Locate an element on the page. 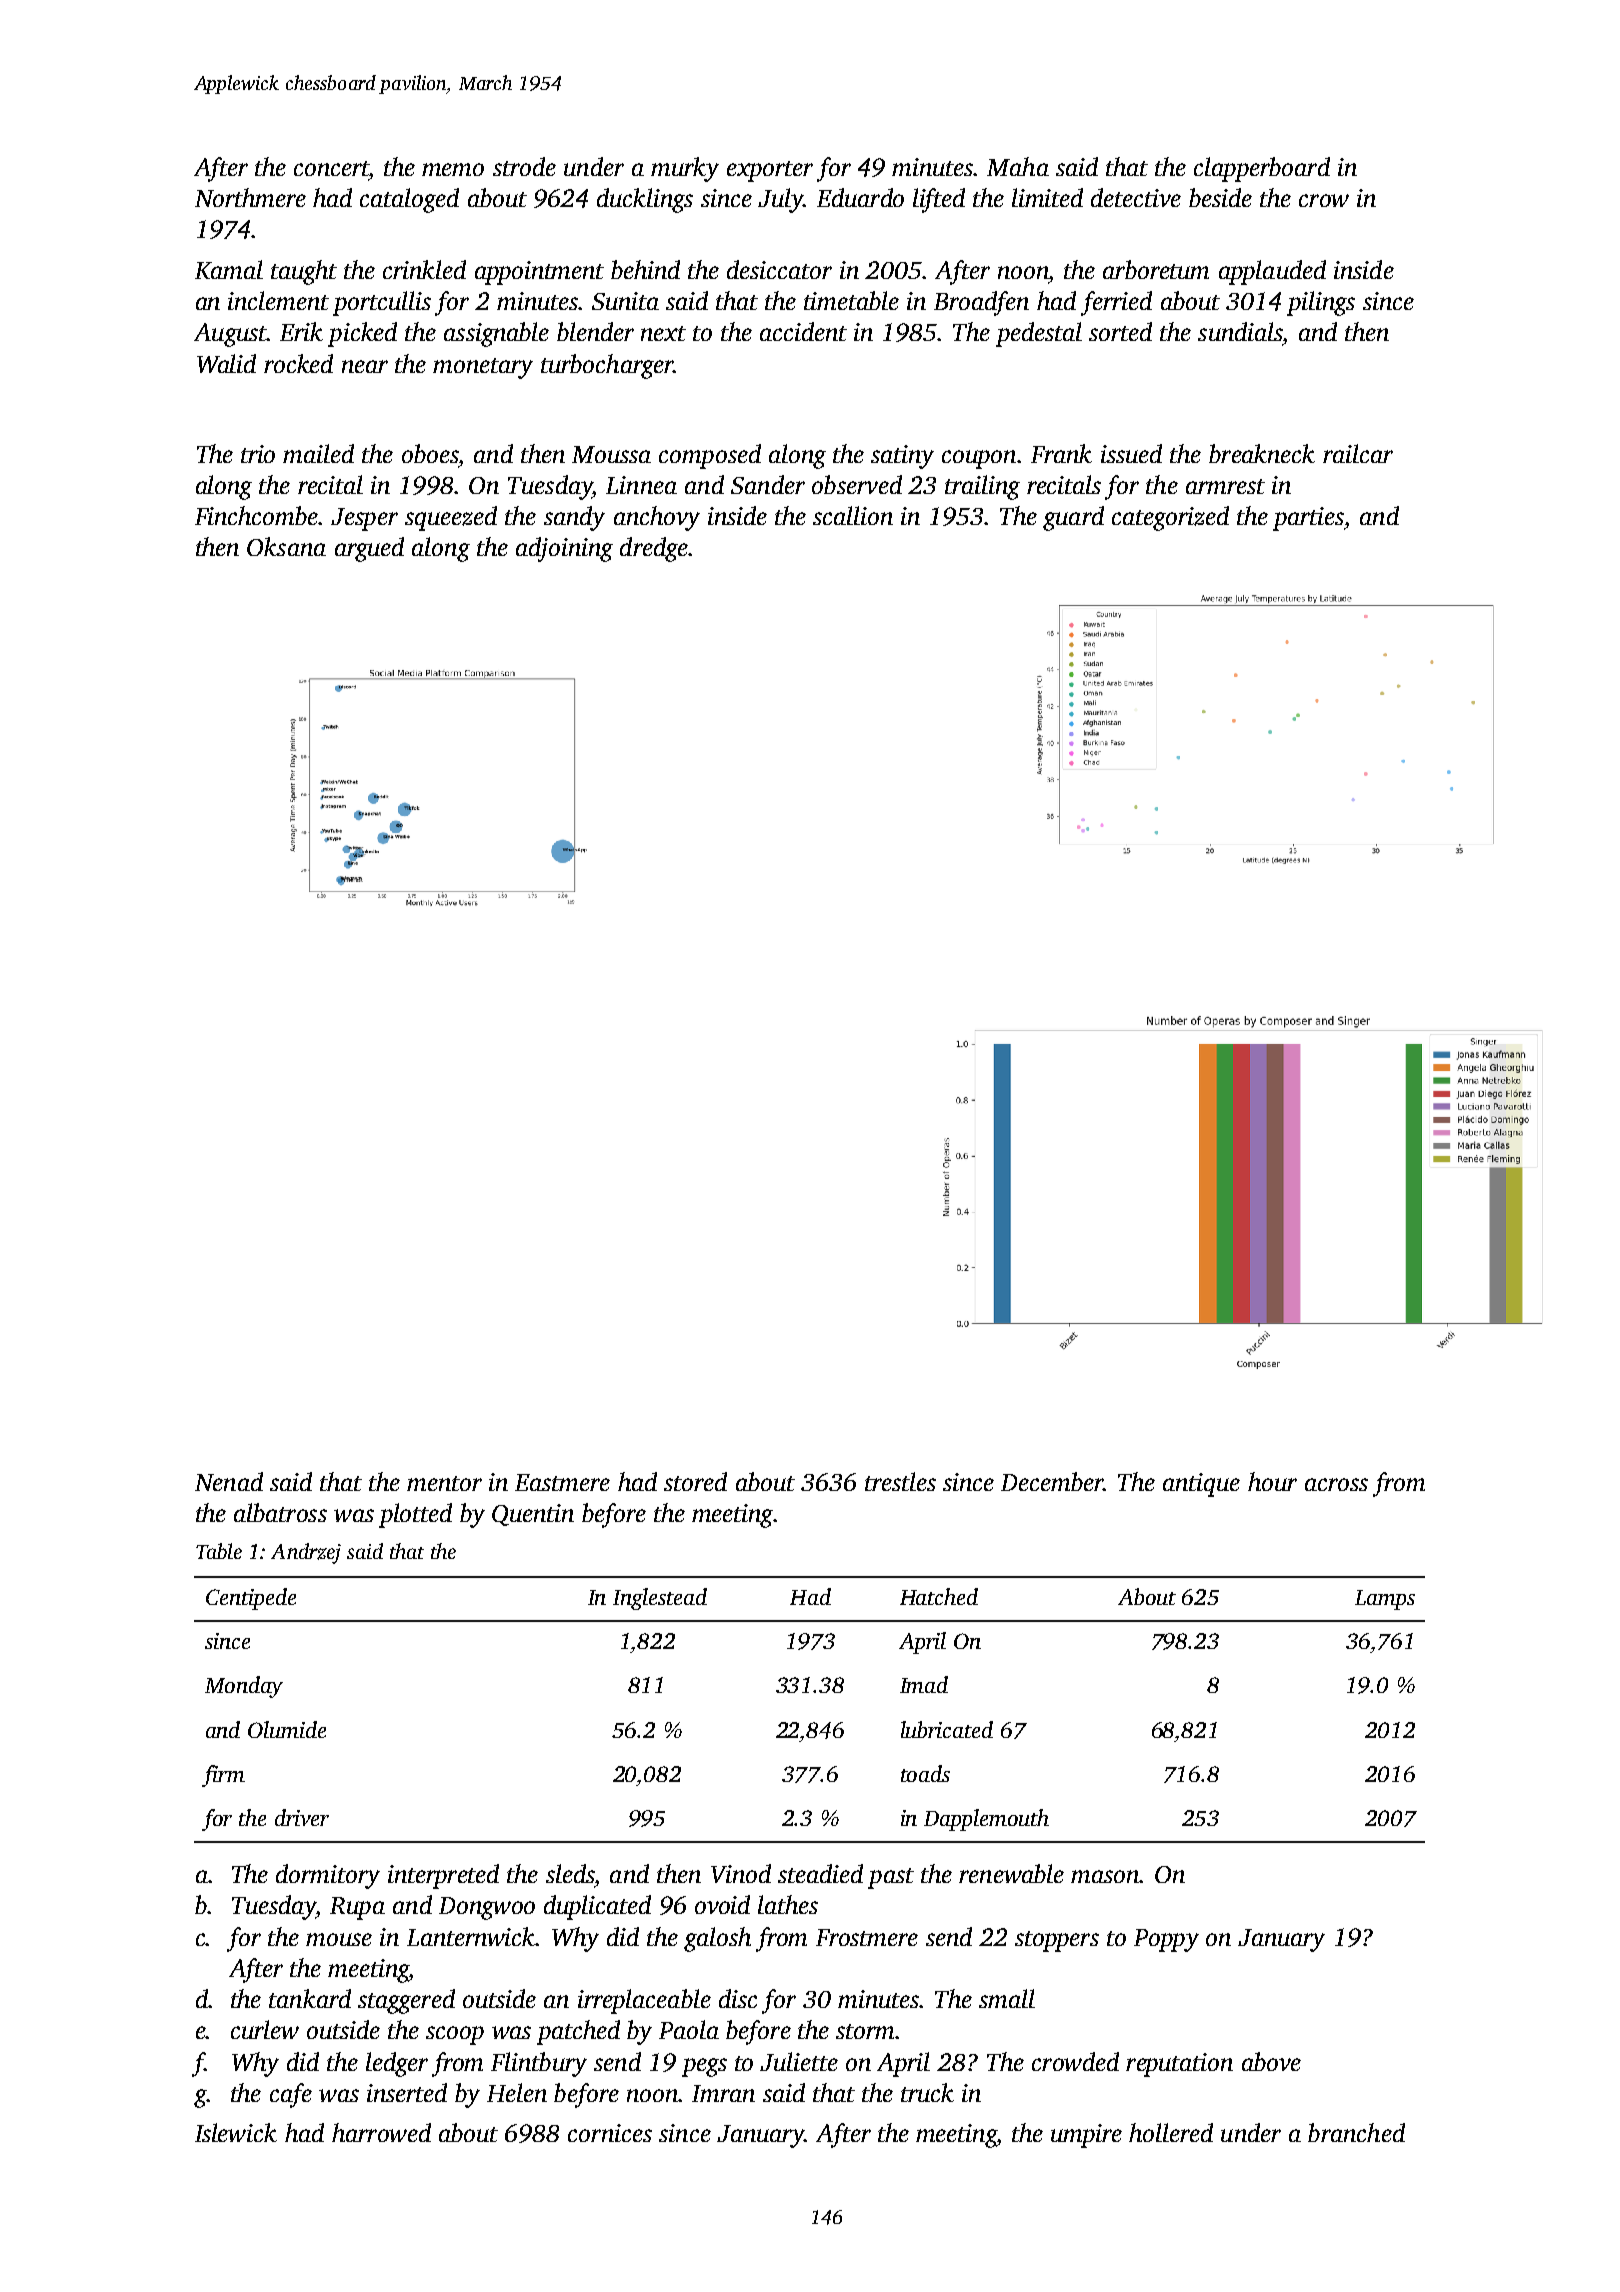  lathes is located at coordinates (788, 1904).
